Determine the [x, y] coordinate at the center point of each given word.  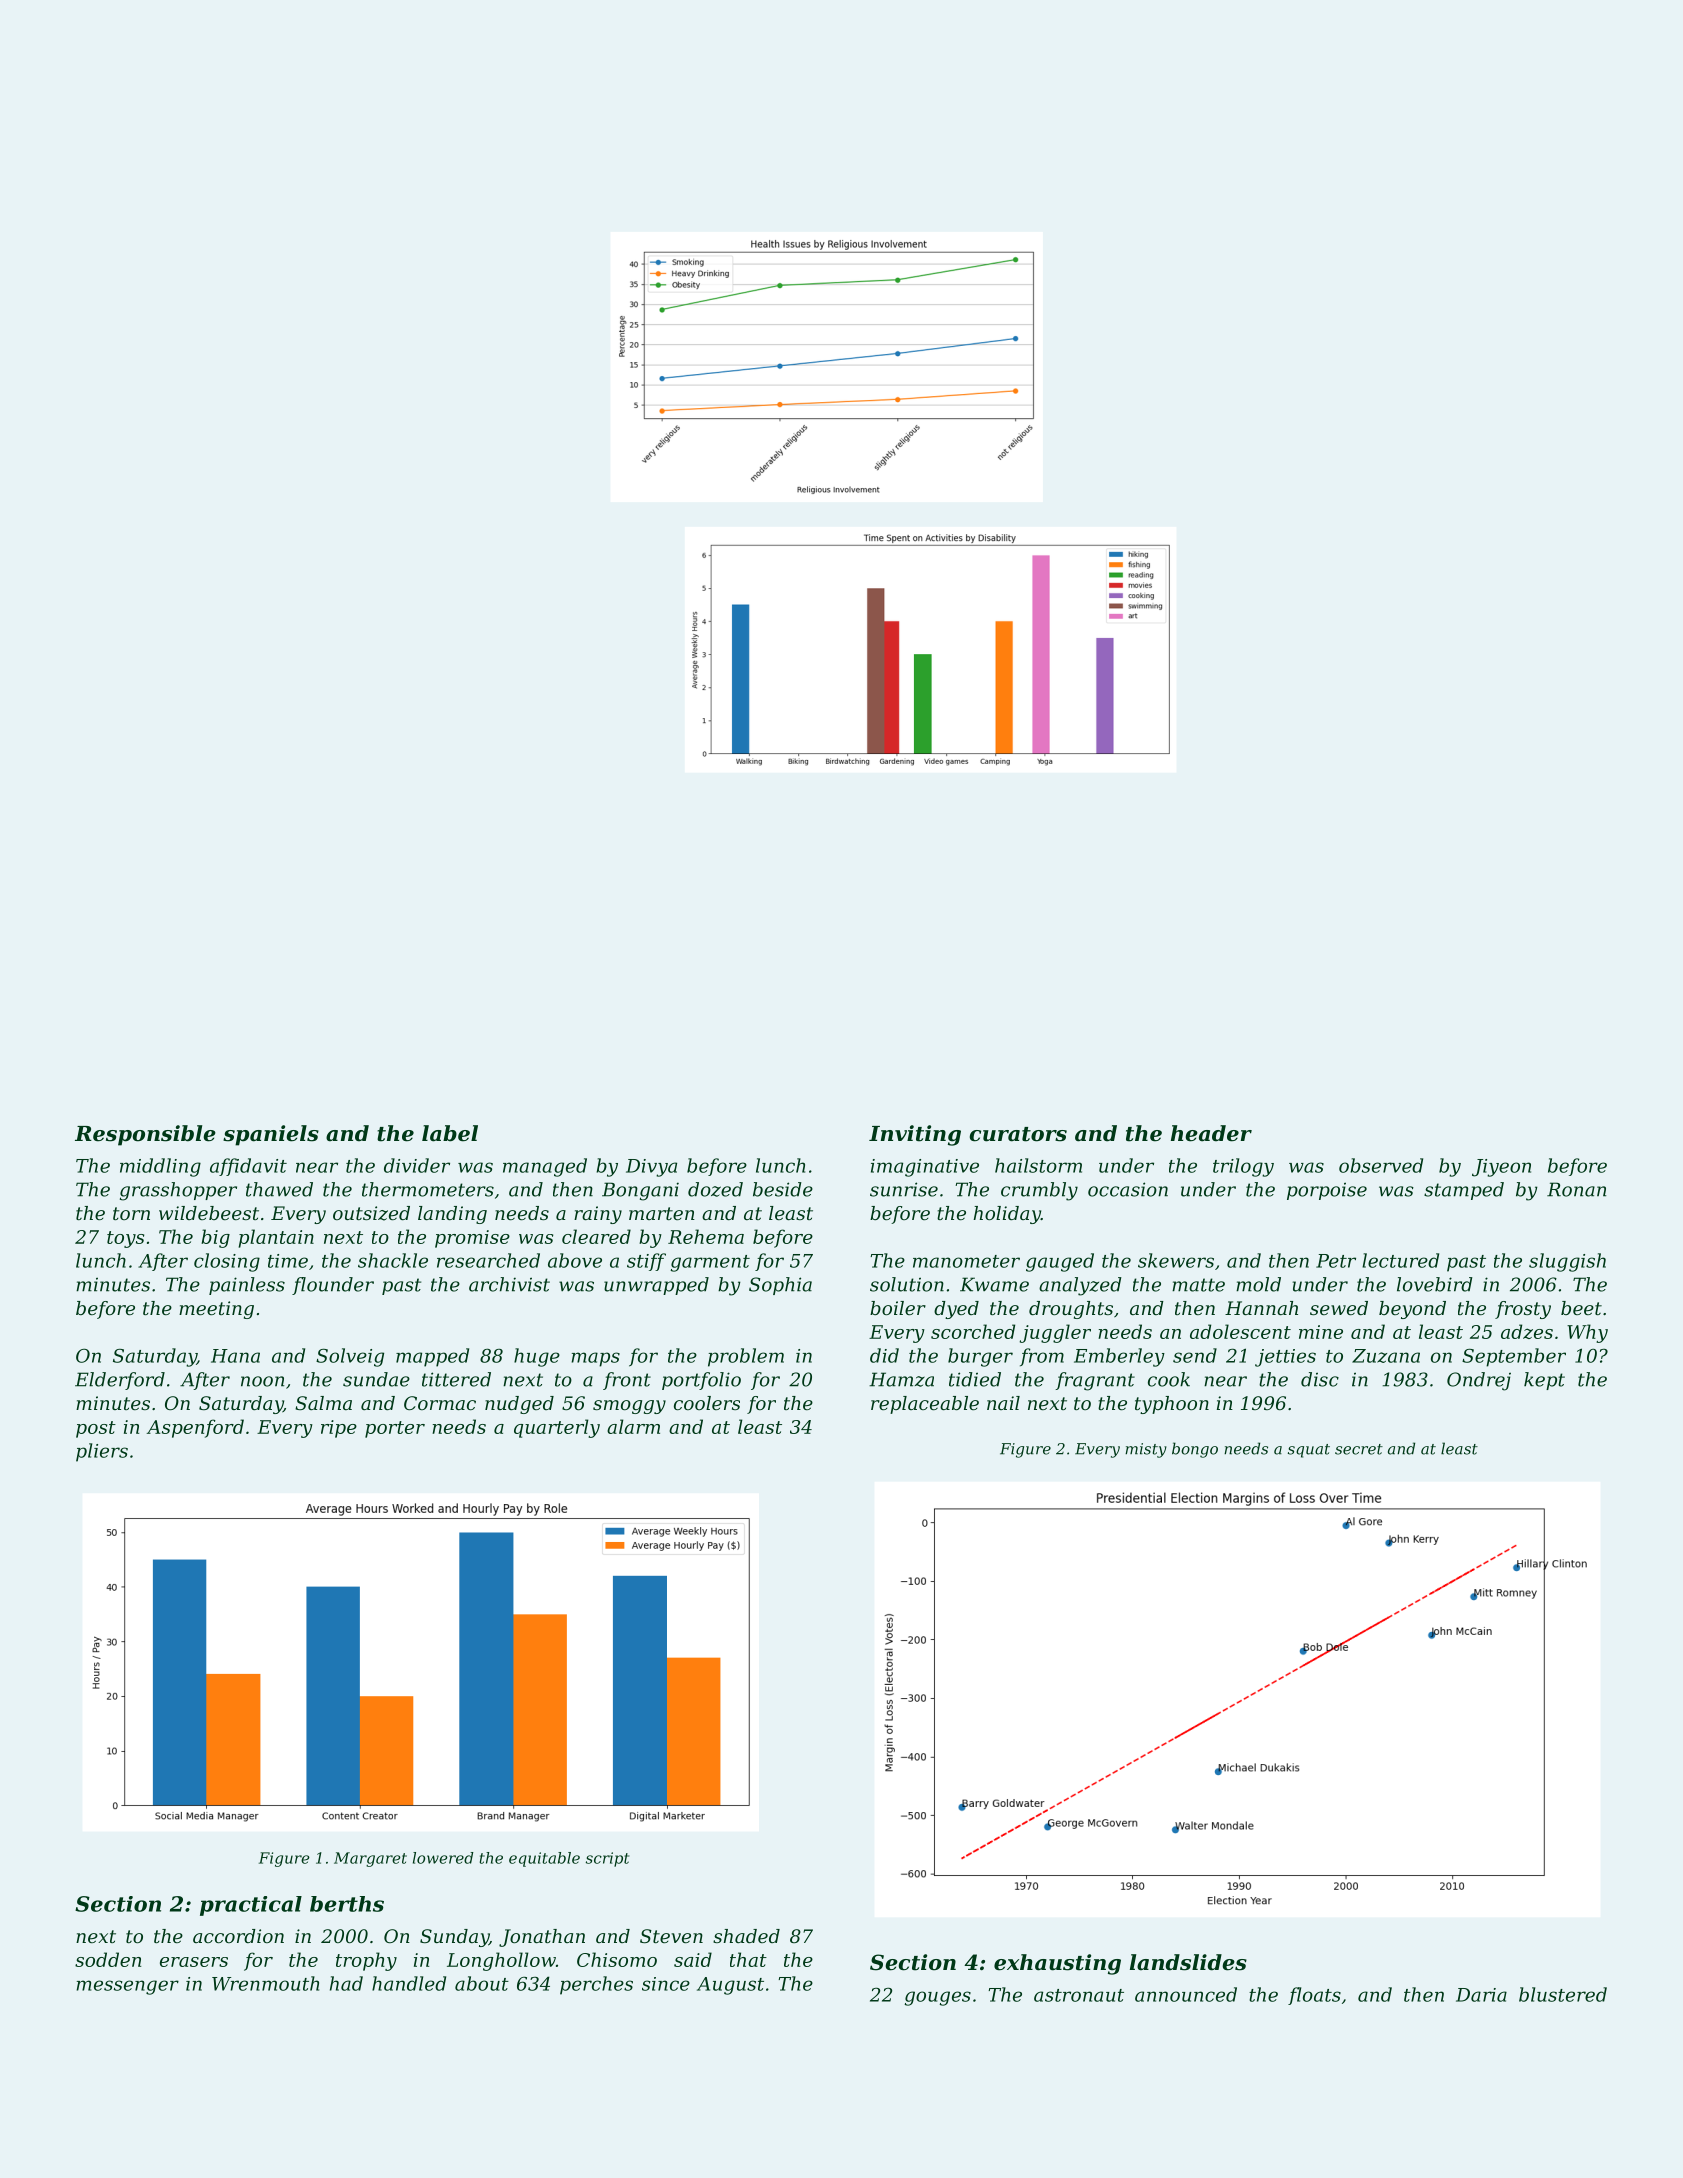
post [96, 1429]
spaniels [271, 1135]
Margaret [370, 1859]
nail [1003, 1403]
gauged [1060, 1262]
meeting [216, 1310]
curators [1018, 1134]
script [607, 1859]
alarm [633, 1426]
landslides [1188, 1962]
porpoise [1327, 1191]
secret [1359, 1449]
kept [1544, 1381]
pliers [102, 1452]
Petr [1336, 1261]
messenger [128, 1987]
